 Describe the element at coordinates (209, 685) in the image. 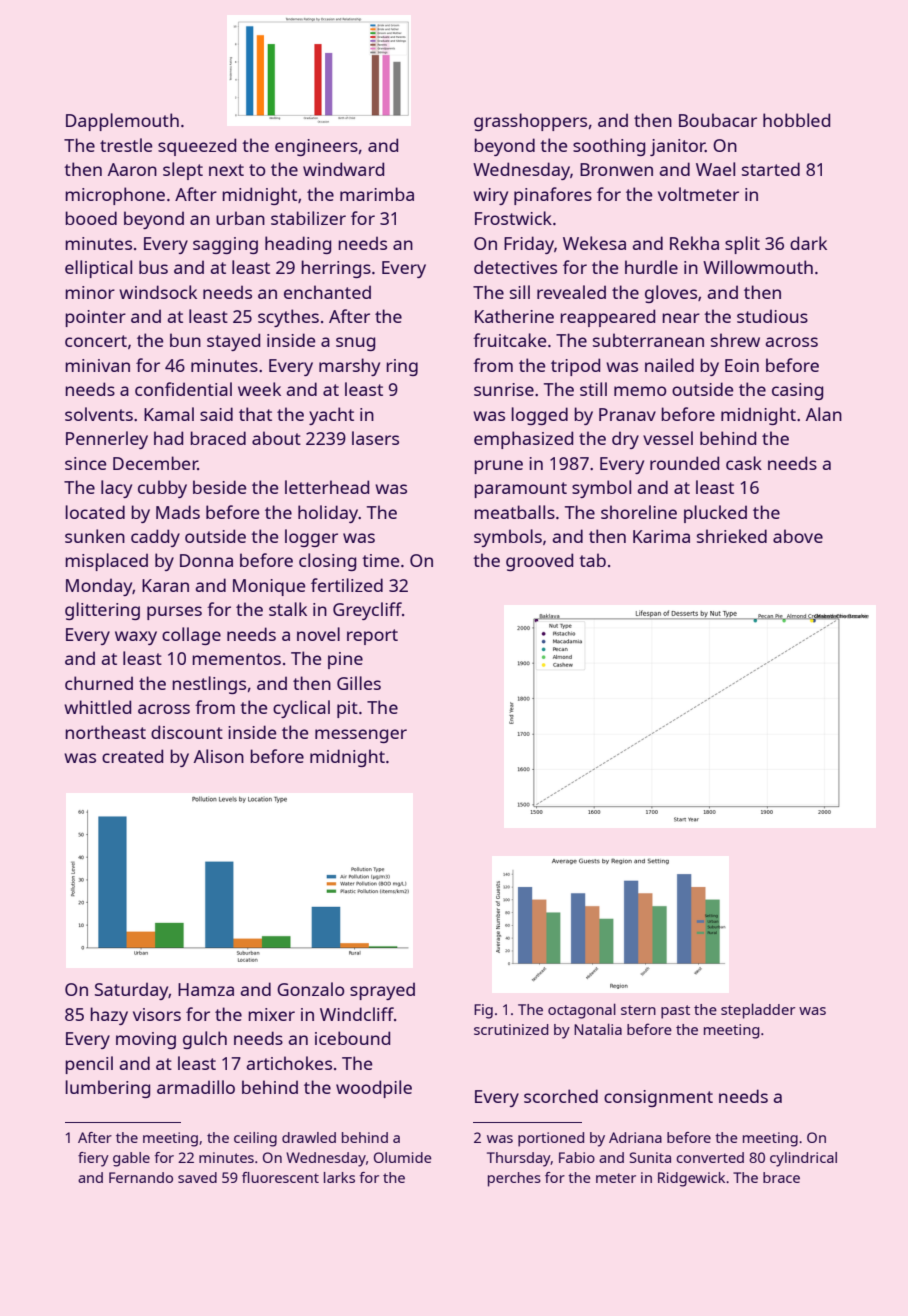

I see `nestlings` at that location.
